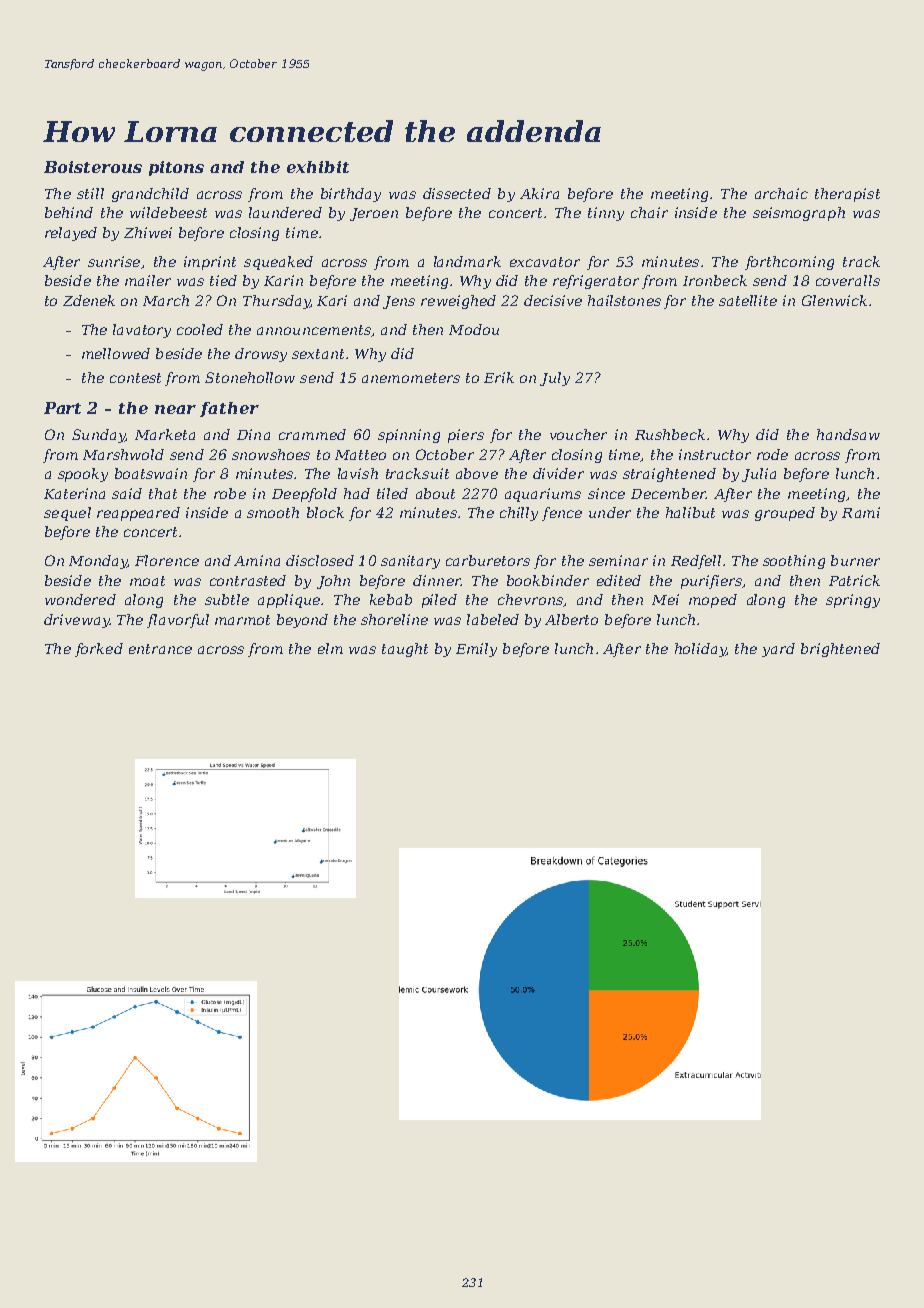 This page has height=1308, width=924. Describe the element at coordinates (330, 648) in the page. I see `elm` at that location.
